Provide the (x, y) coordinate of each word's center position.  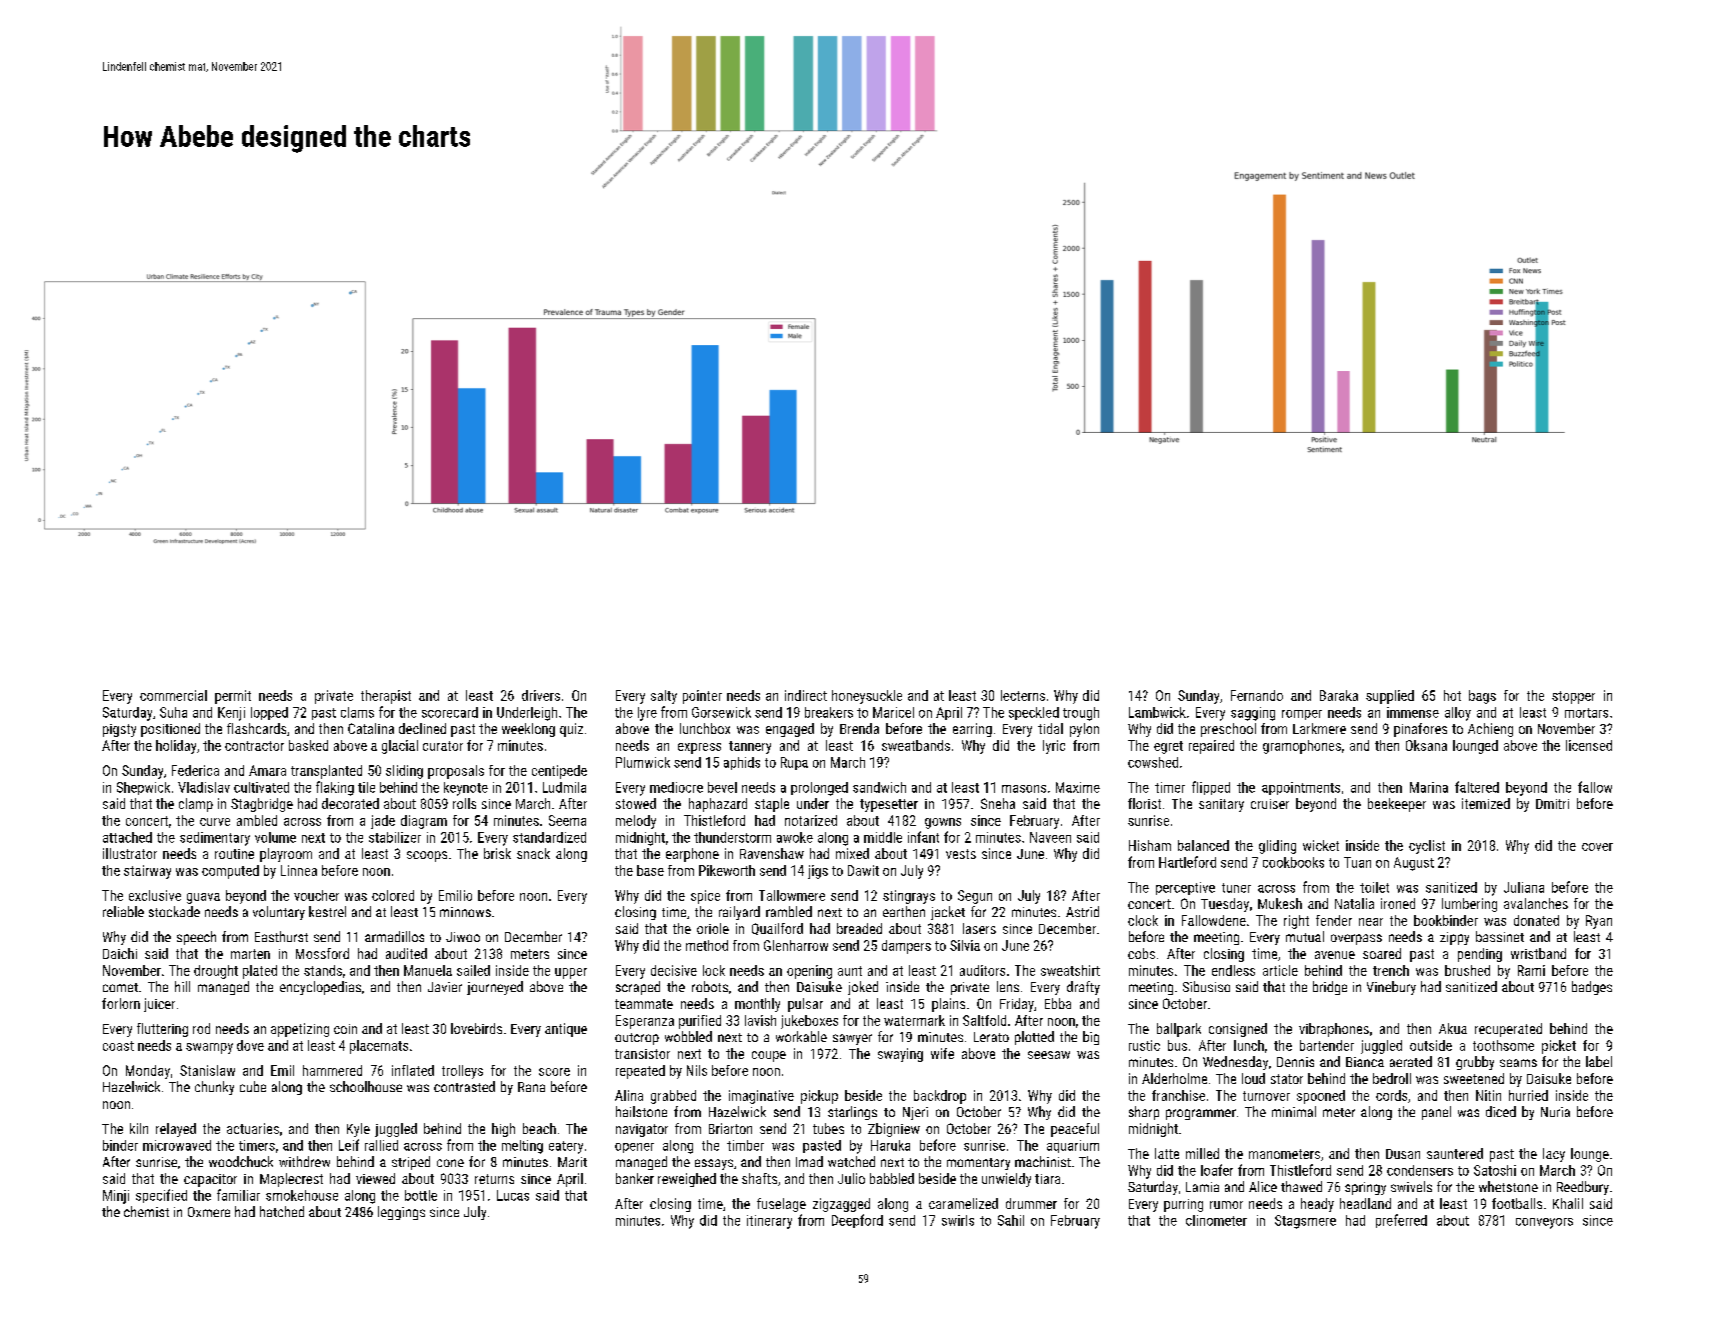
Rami (1531, 970)
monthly (757, 1005)
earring (972, 730)
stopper (1573, 697)
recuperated (1508, 1030)
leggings (401, 1213)
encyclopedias (320, 988)
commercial (173, 695)
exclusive (155, 895)
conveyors (1544, 1223)
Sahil (1011, 1220)
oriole (713, 928)
